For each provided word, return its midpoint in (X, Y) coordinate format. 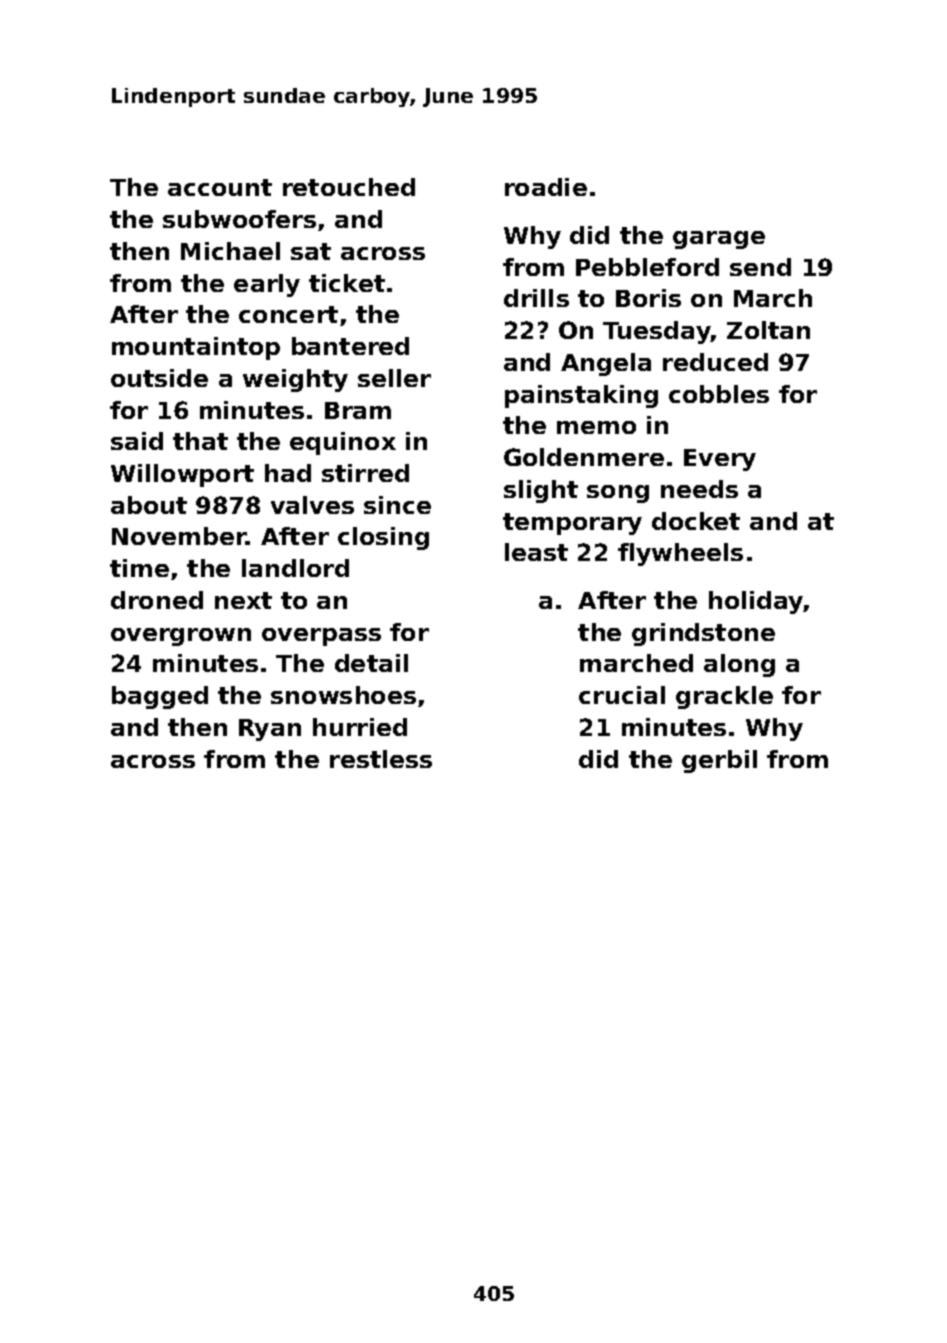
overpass (321, 637)
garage (719, 240)
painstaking (581, 396)
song (618, 494)
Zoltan (768, 330)
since (397, 505)
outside (159, 378)
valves (312, 505)
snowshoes (343, 695)
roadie (546, 187)
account (220, 187)
